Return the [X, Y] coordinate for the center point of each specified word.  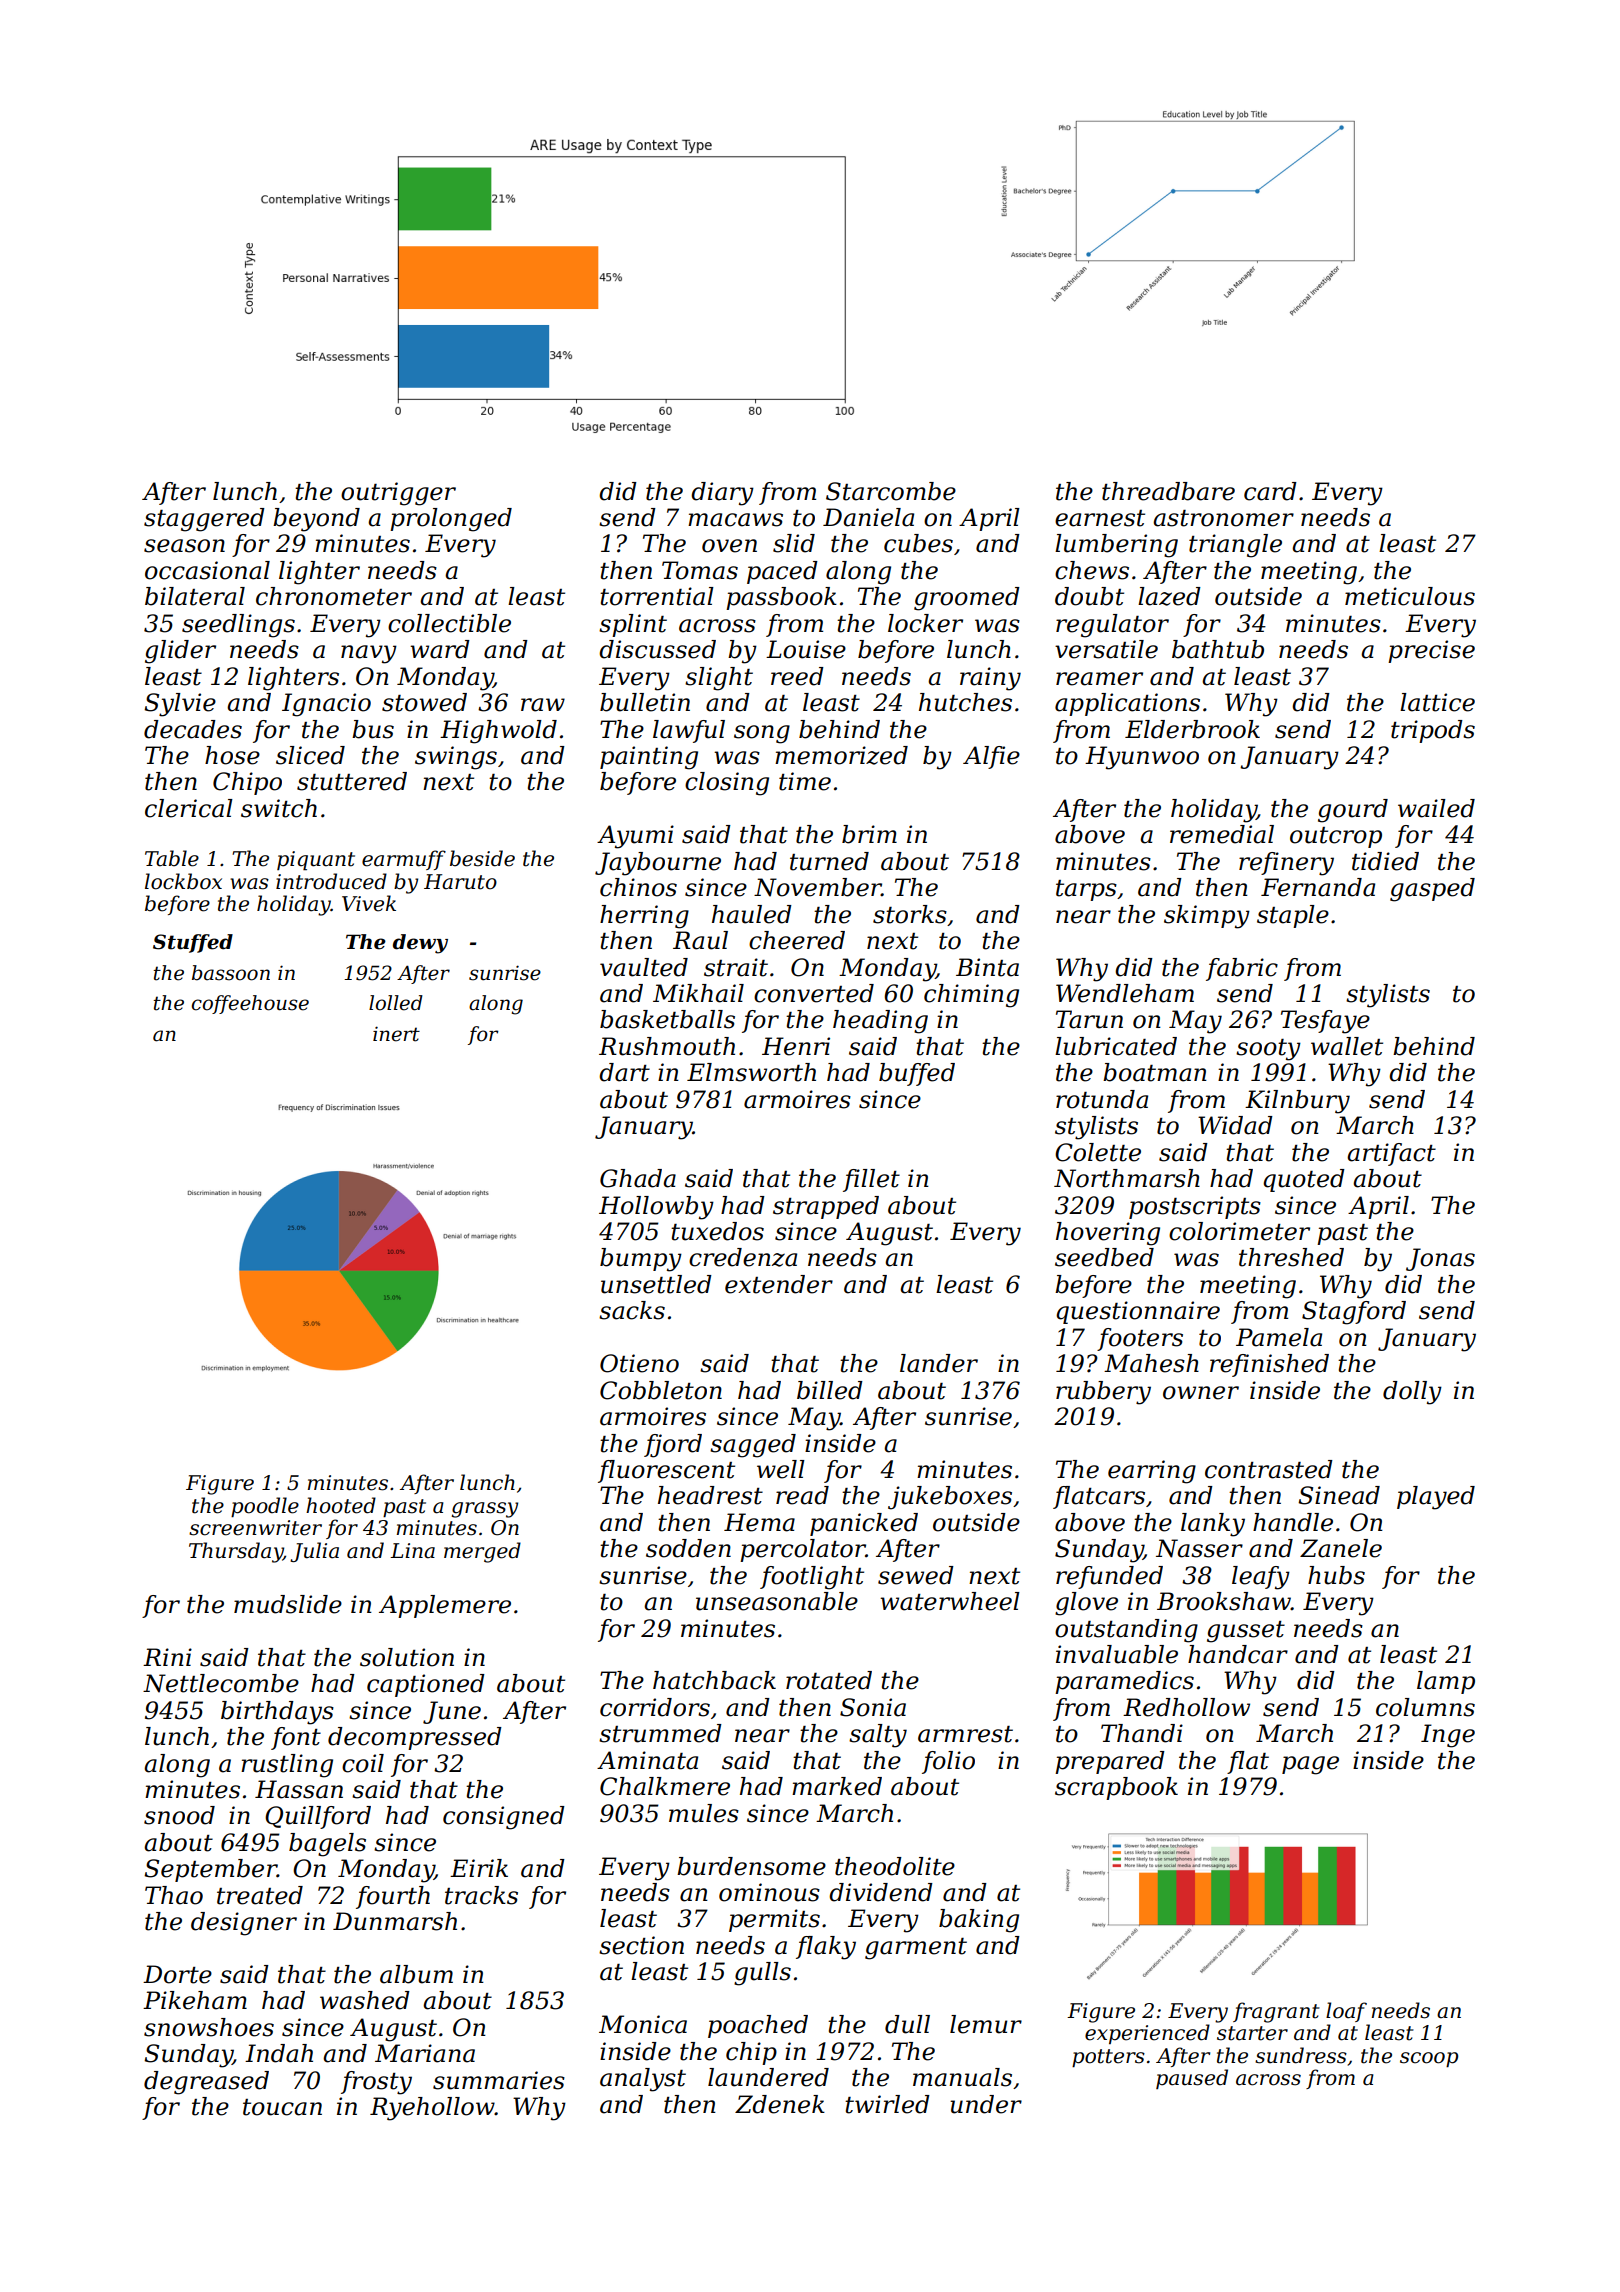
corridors [655, 1707]
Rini [167, 1657]
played [1436, 1498]
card [1270, 491]
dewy [420, 944]
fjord [673, 1446]
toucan [282, 2107]
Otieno [639, 1363]
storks [910, 914]
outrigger [398, 494]
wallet [1347, 1046]
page [1310, 1765]
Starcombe [891, 491]
